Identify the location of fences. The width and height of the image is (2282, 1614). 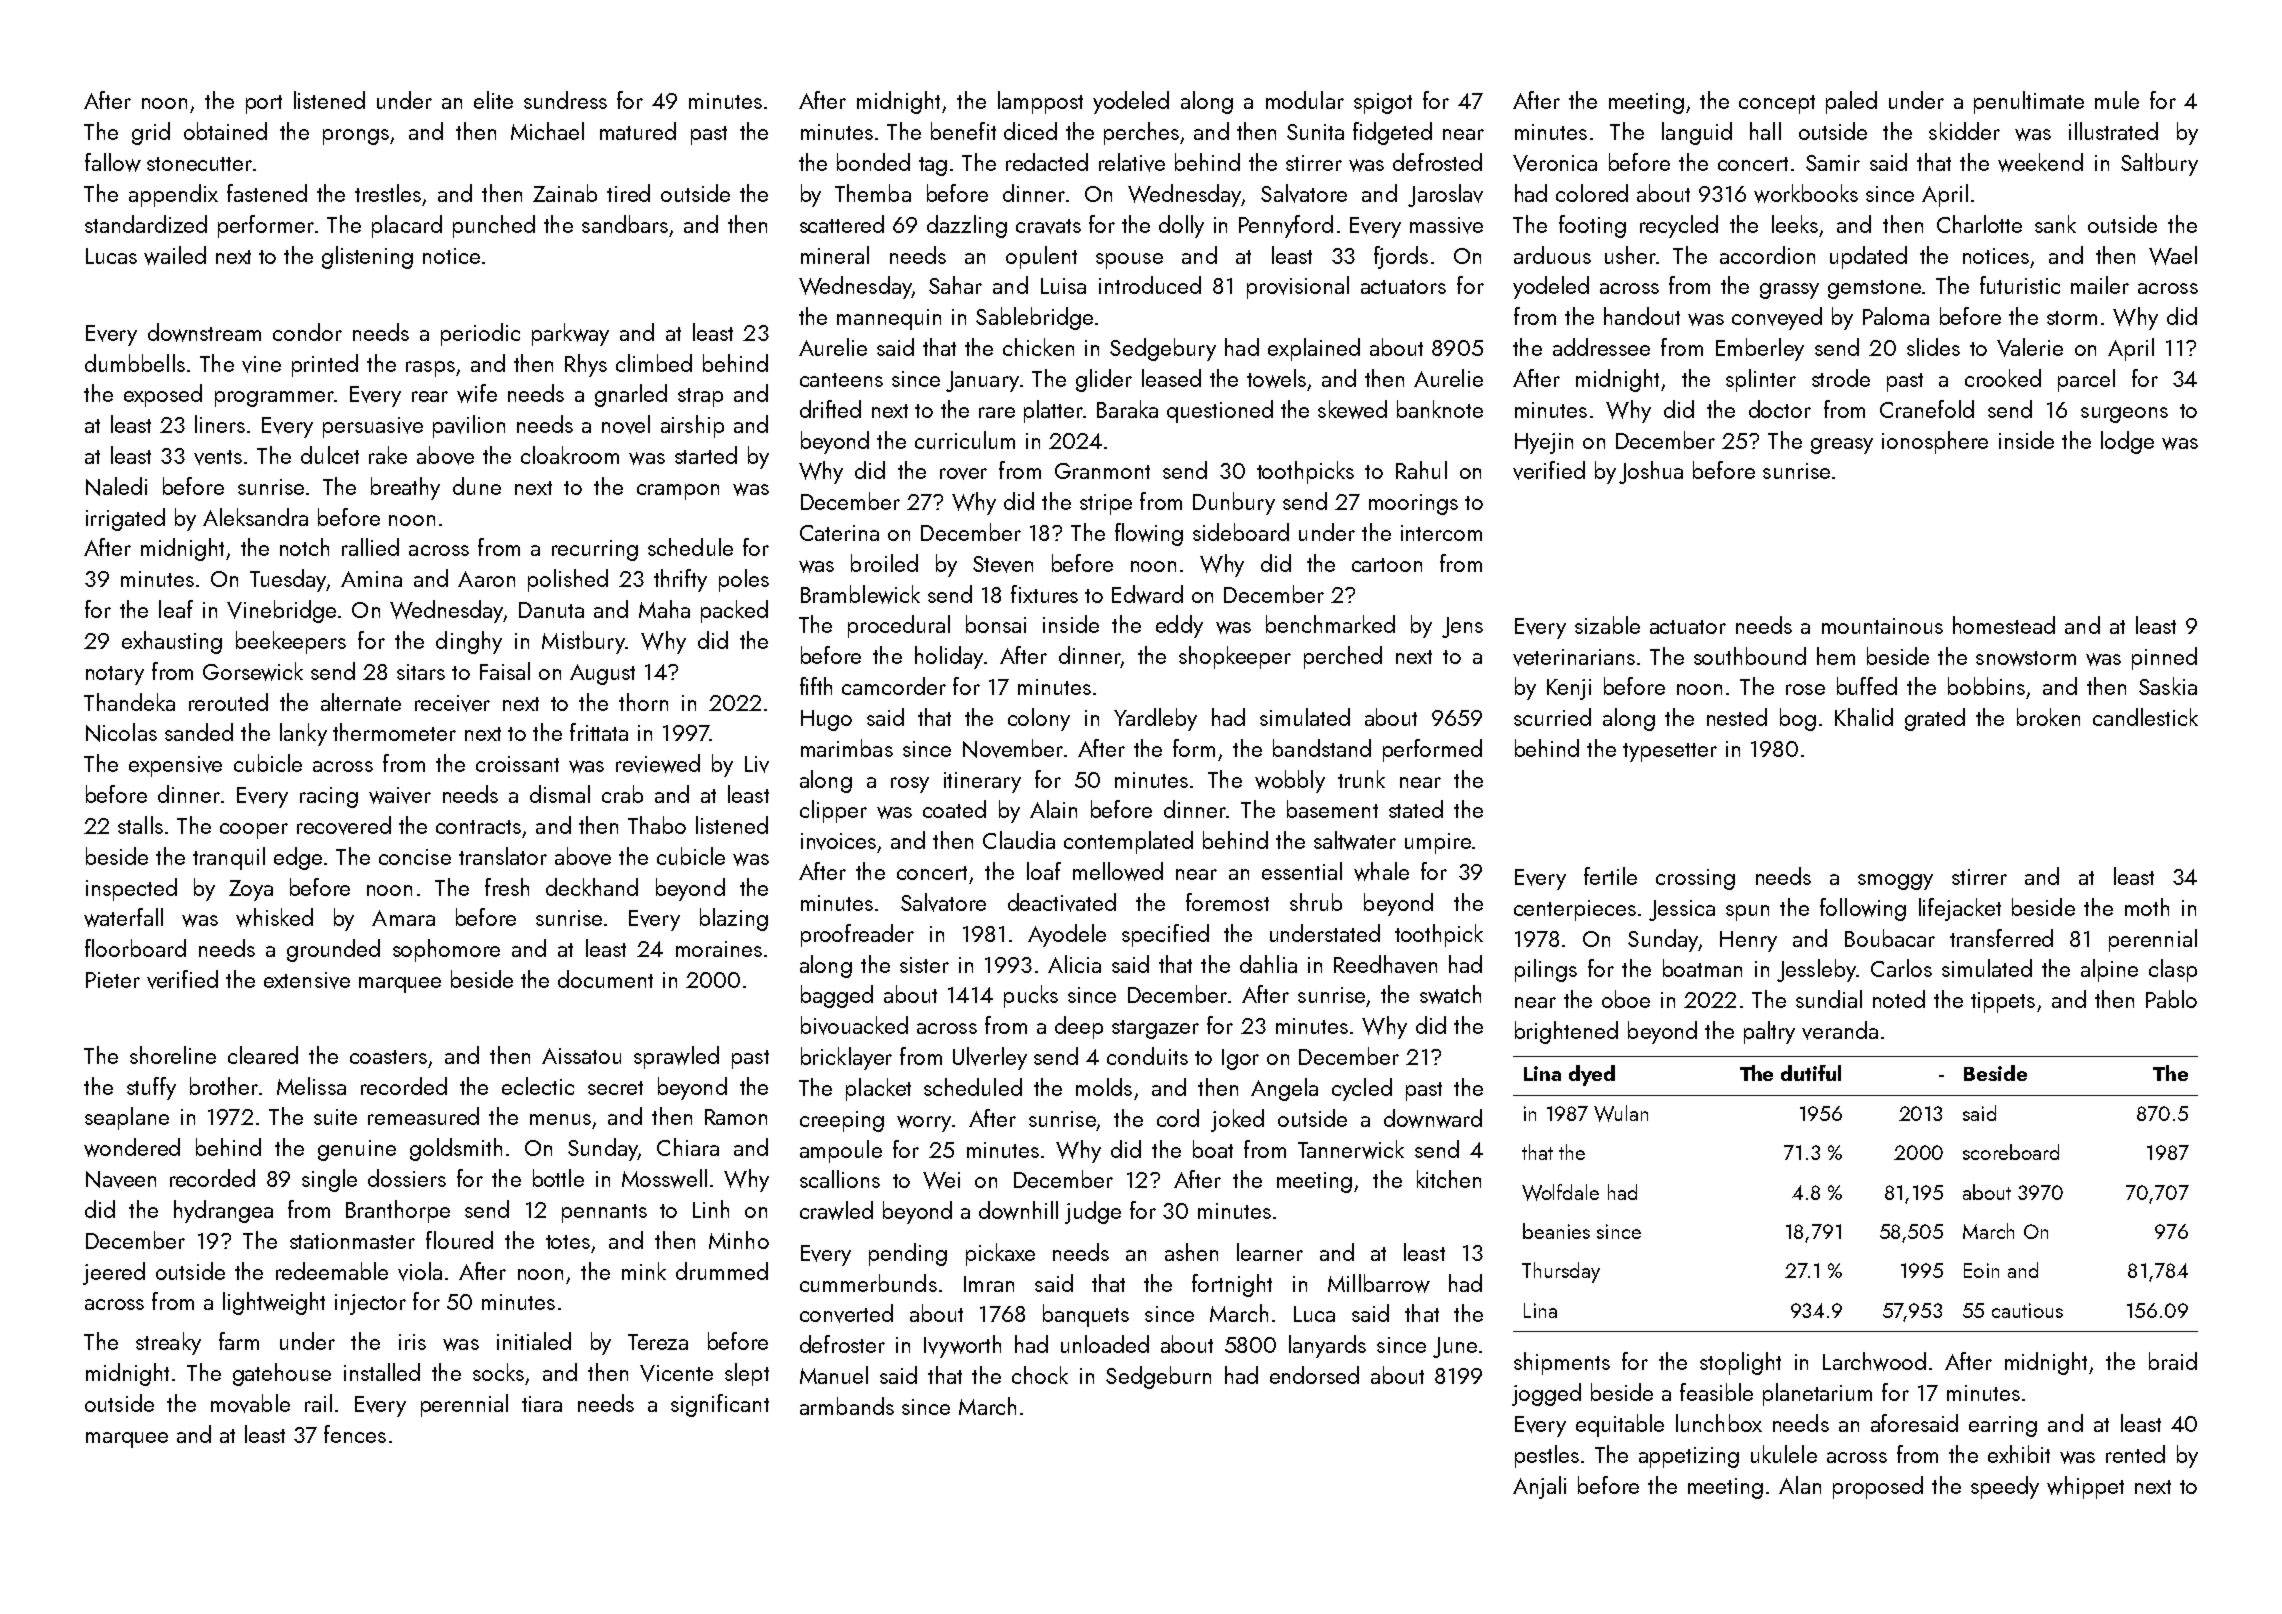
(355, 1434).
